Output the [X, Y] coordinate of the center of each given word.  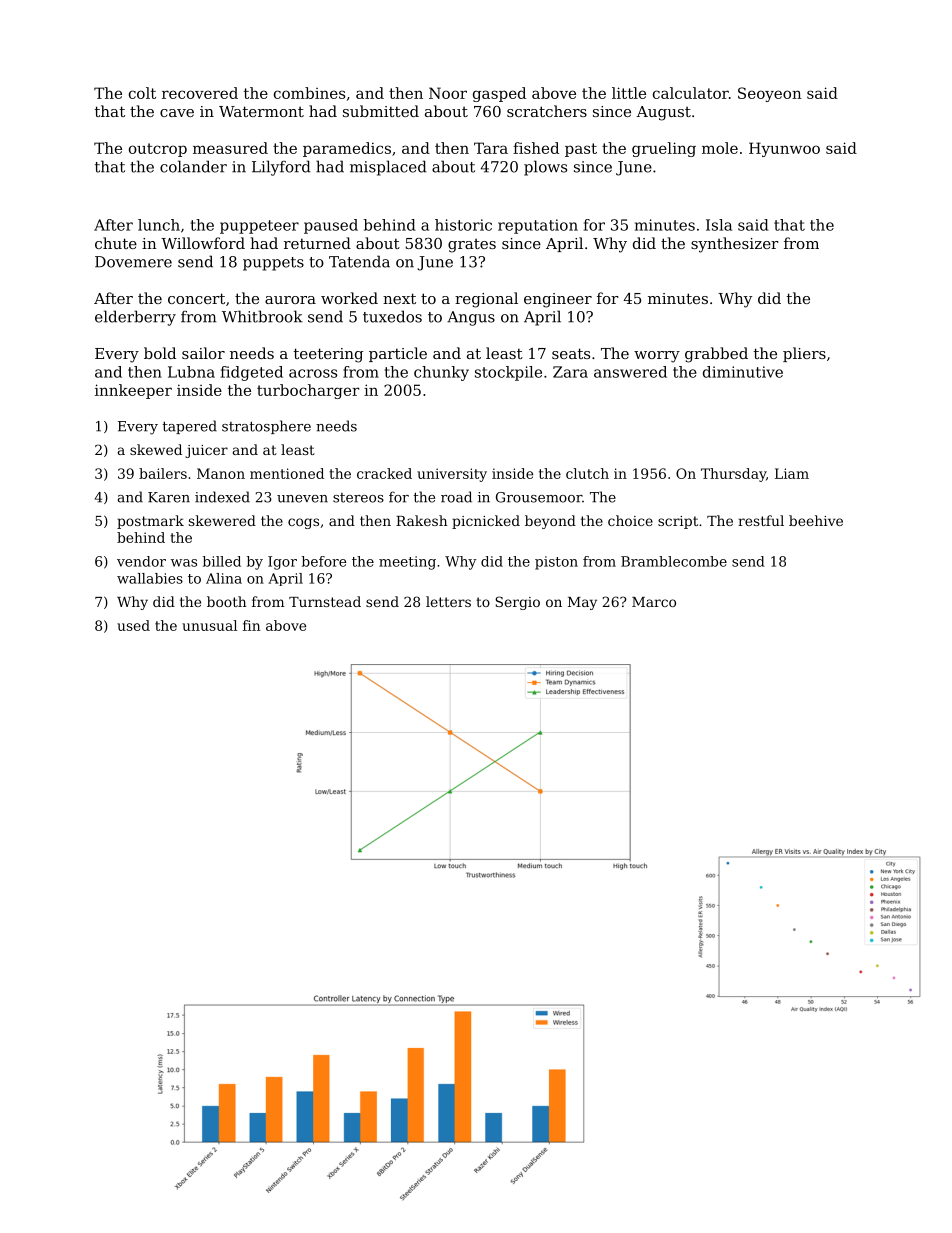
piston [556, 563]
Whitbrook [262, 316]
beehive [816, 520]
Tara [491, 148]
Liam [792, 473]
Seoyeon [770, 94]
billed [222, 561]
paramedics [347, 149]
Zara [570, 372]
